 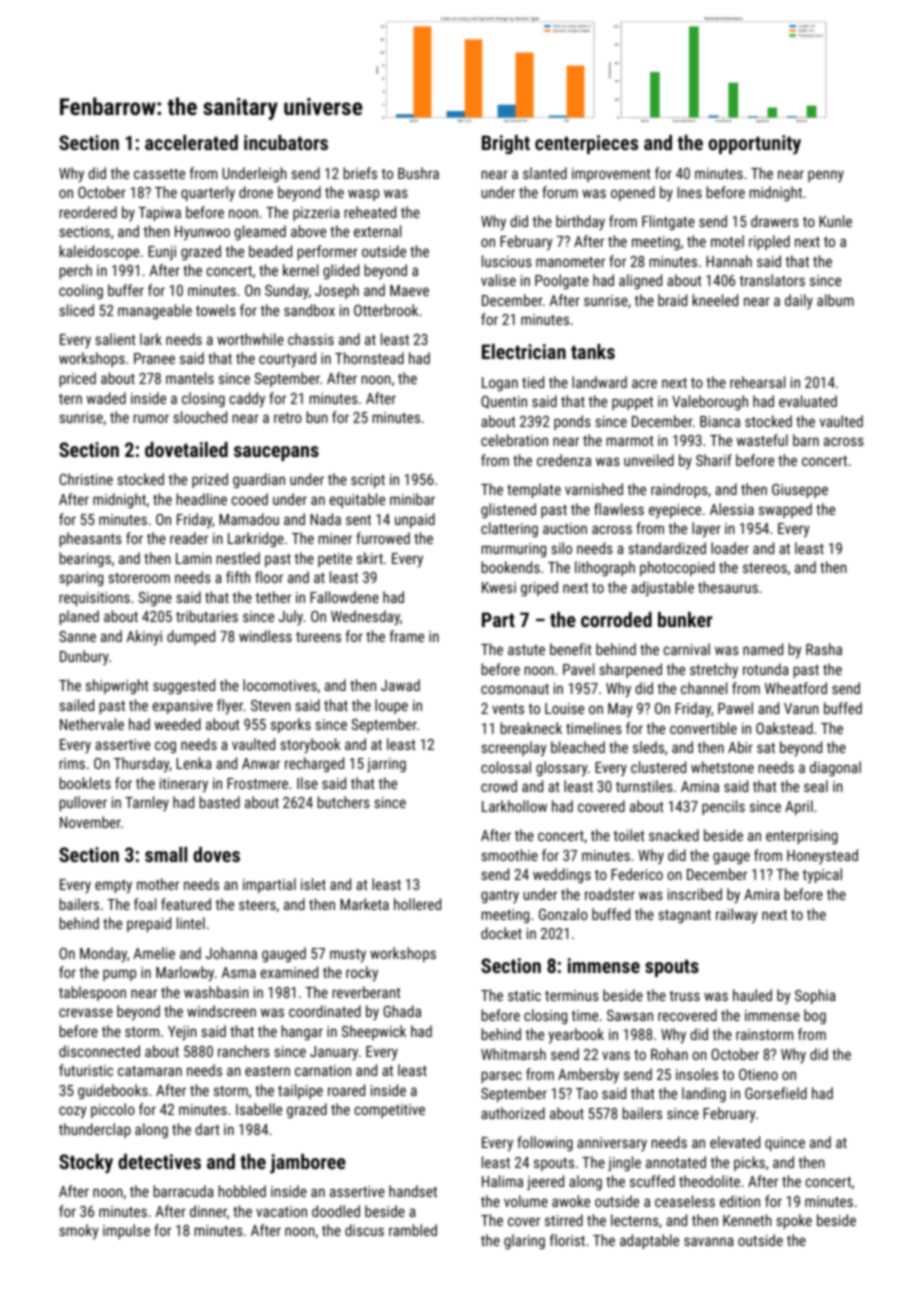 I want to click on Kunle, so click(x=835, y=221).
